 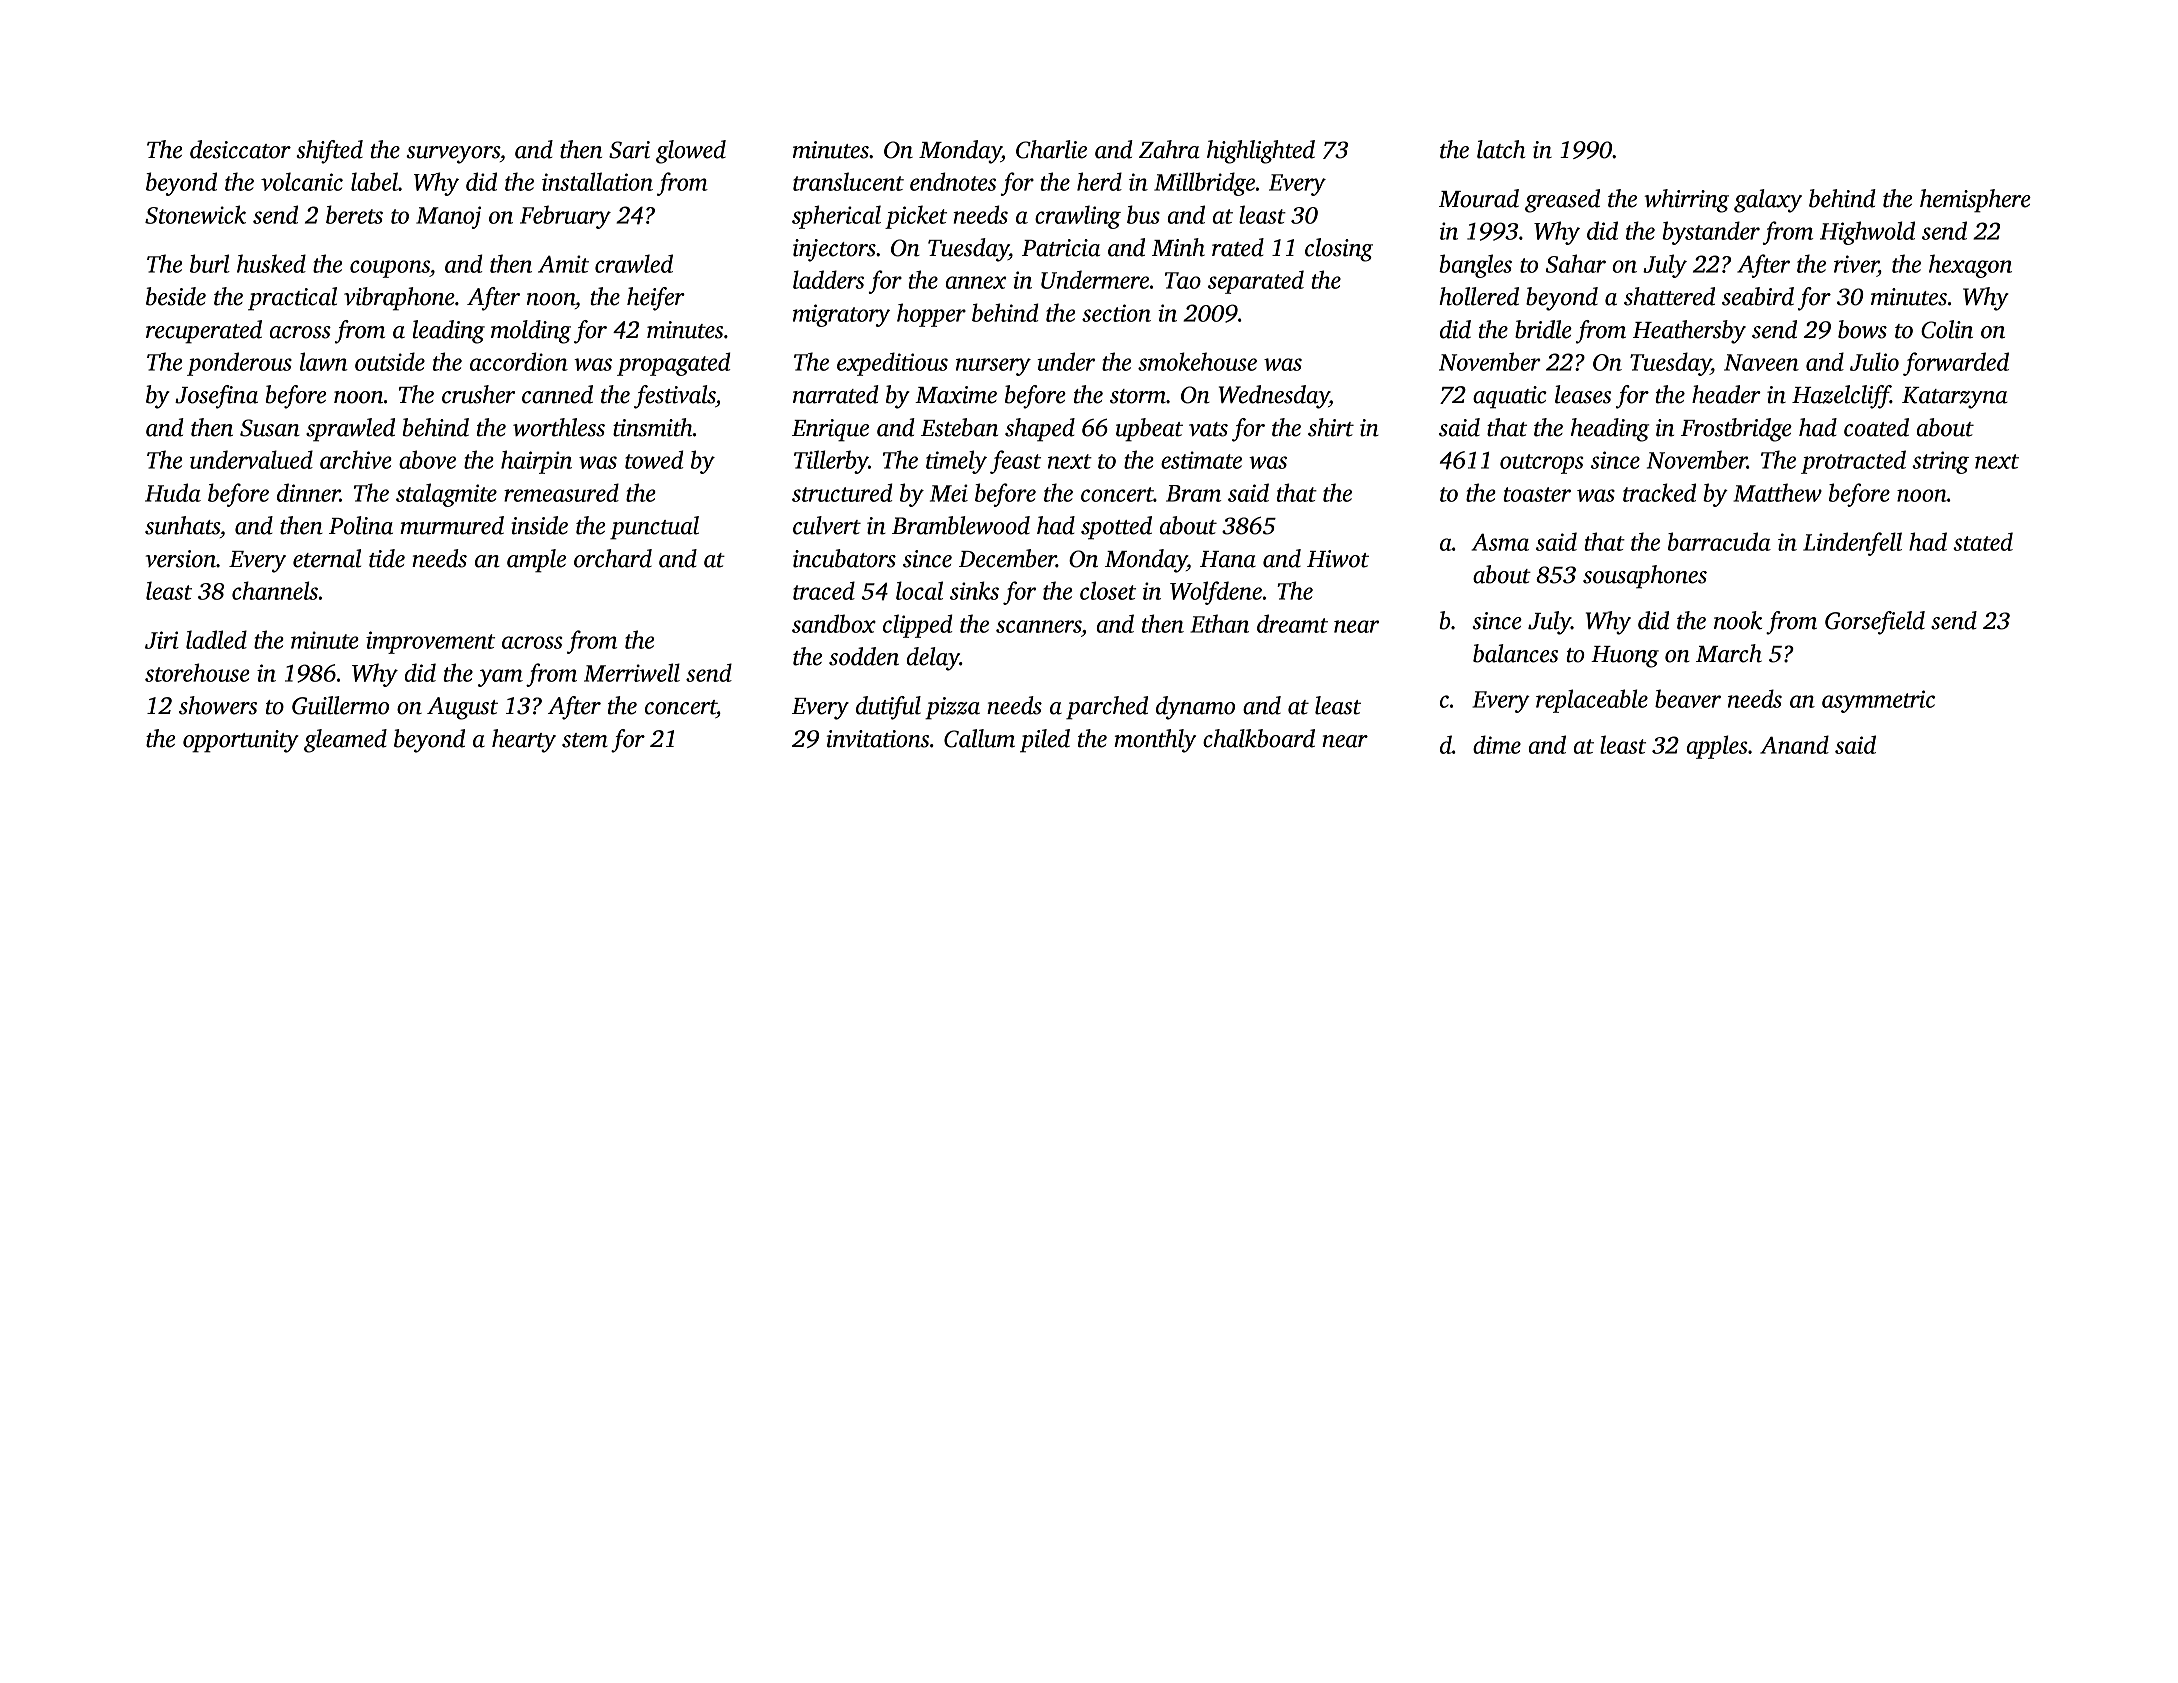 I want to click on gleamed, so click(x=345, y=741).
